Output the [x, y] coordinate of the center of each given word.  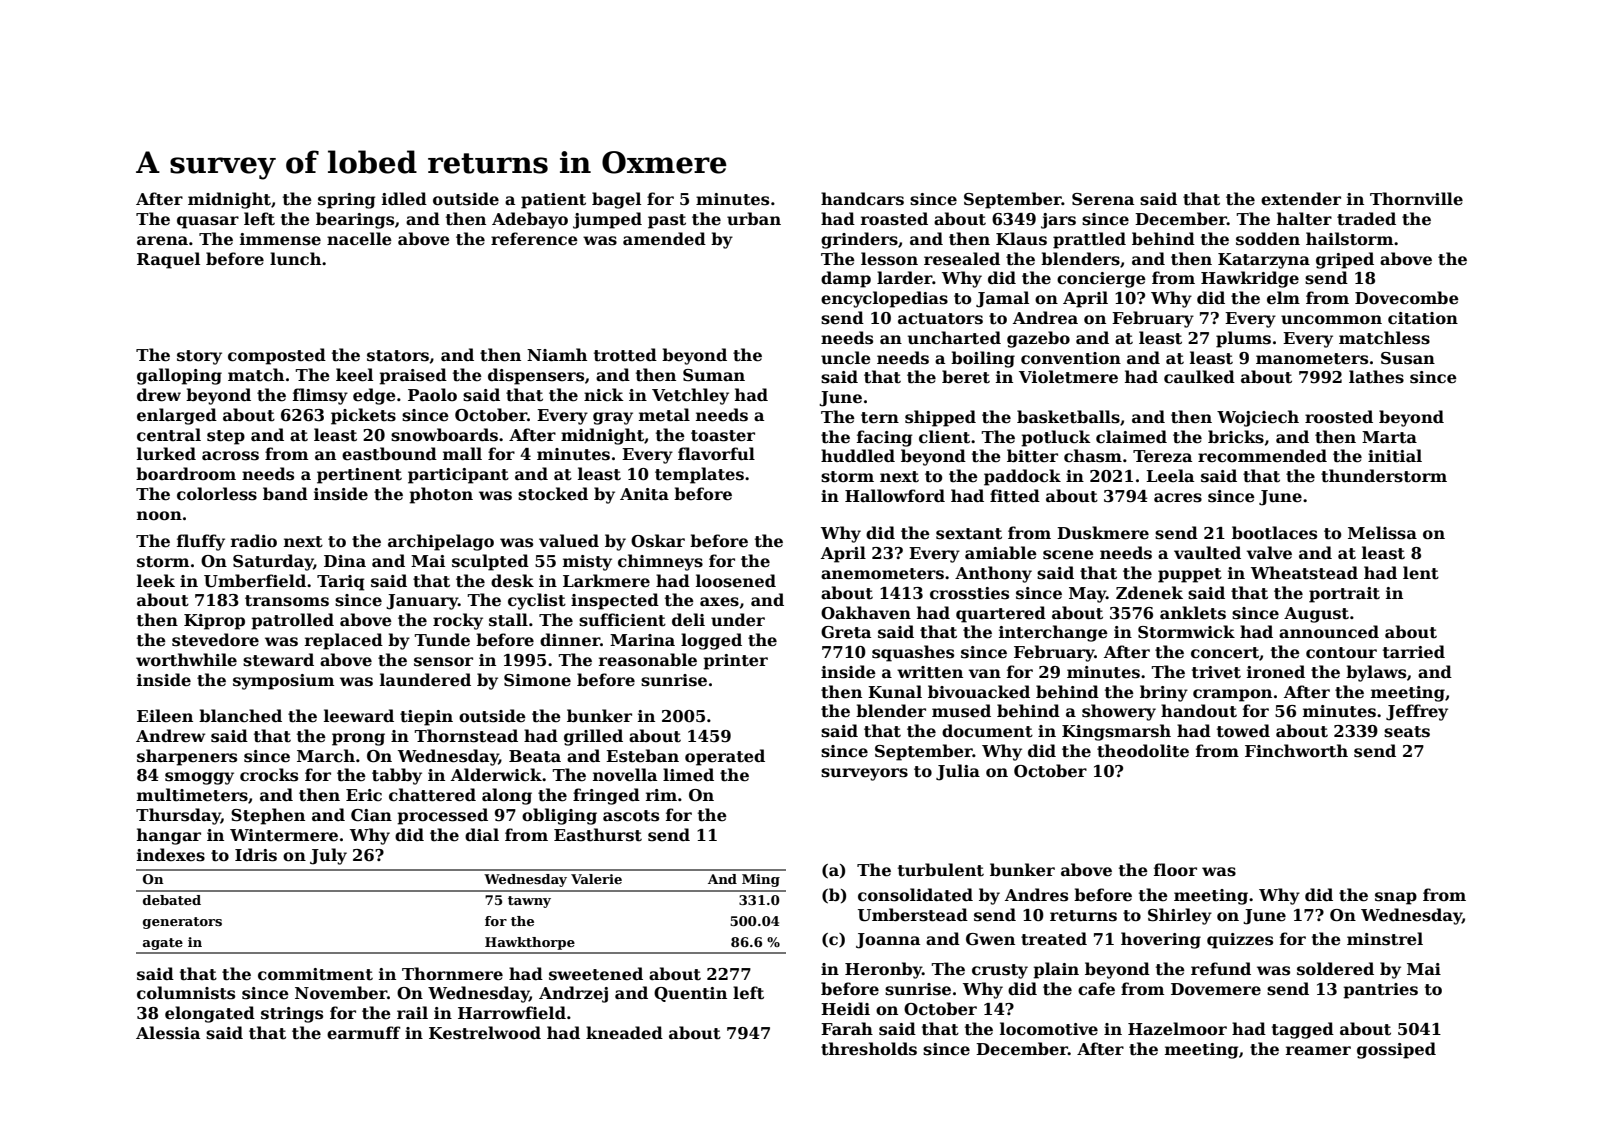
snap [1396, 898]
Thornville [1416, 199]
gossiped [1396, 1050]
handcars [862, 199]
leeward [359, 716]
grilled [593, 737]
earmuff [364, 1033]
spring [346, 201]
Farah [847, 1028]
